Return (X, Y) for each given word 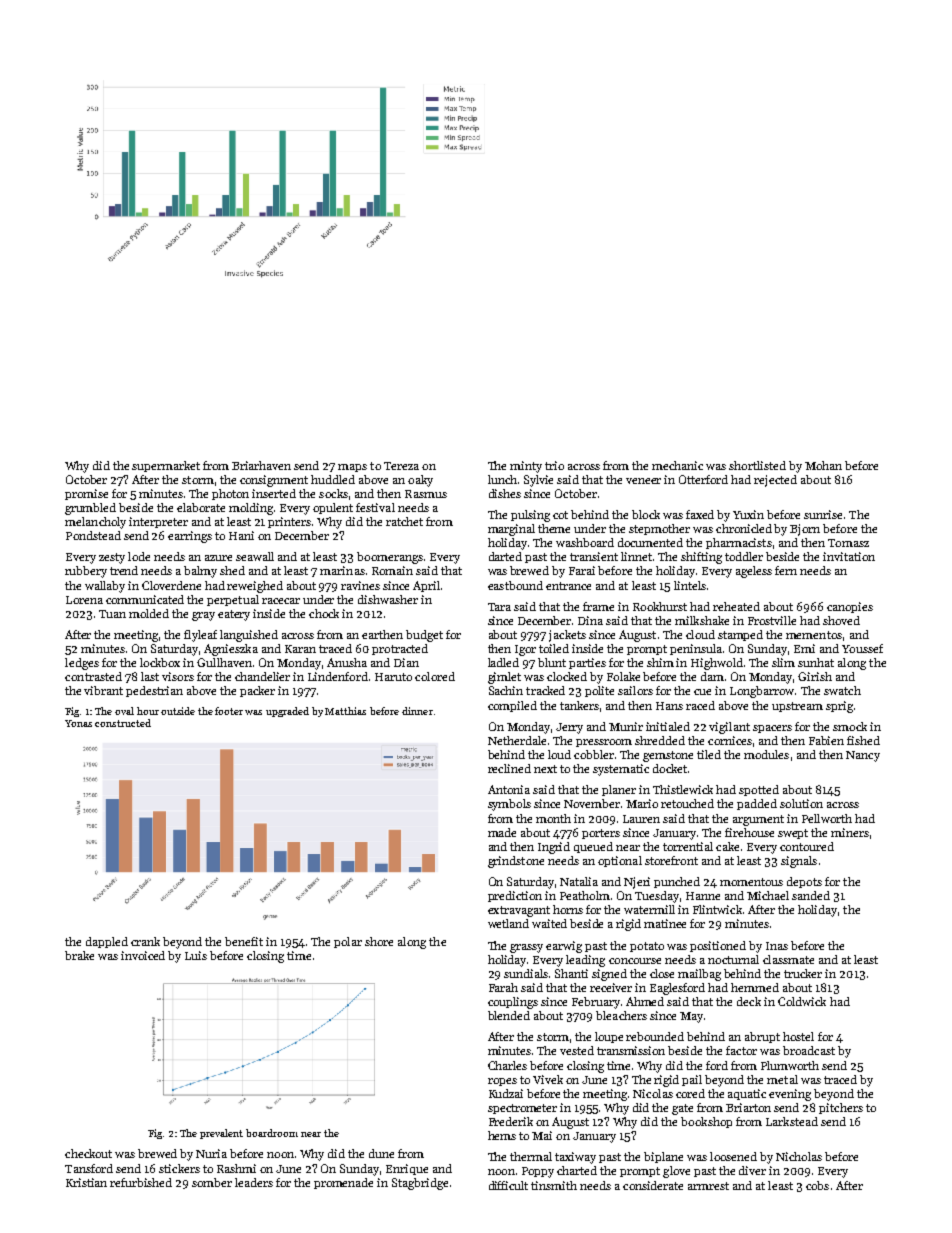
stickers (179, 1168)
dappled (107, 942)
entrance (568, 586)
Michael (768, 895)
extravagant (519, 911)
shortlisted (757, 465)
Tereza (401, 466)
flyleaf (200, 636)
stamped (740, 635)
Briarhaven (261, 465)
